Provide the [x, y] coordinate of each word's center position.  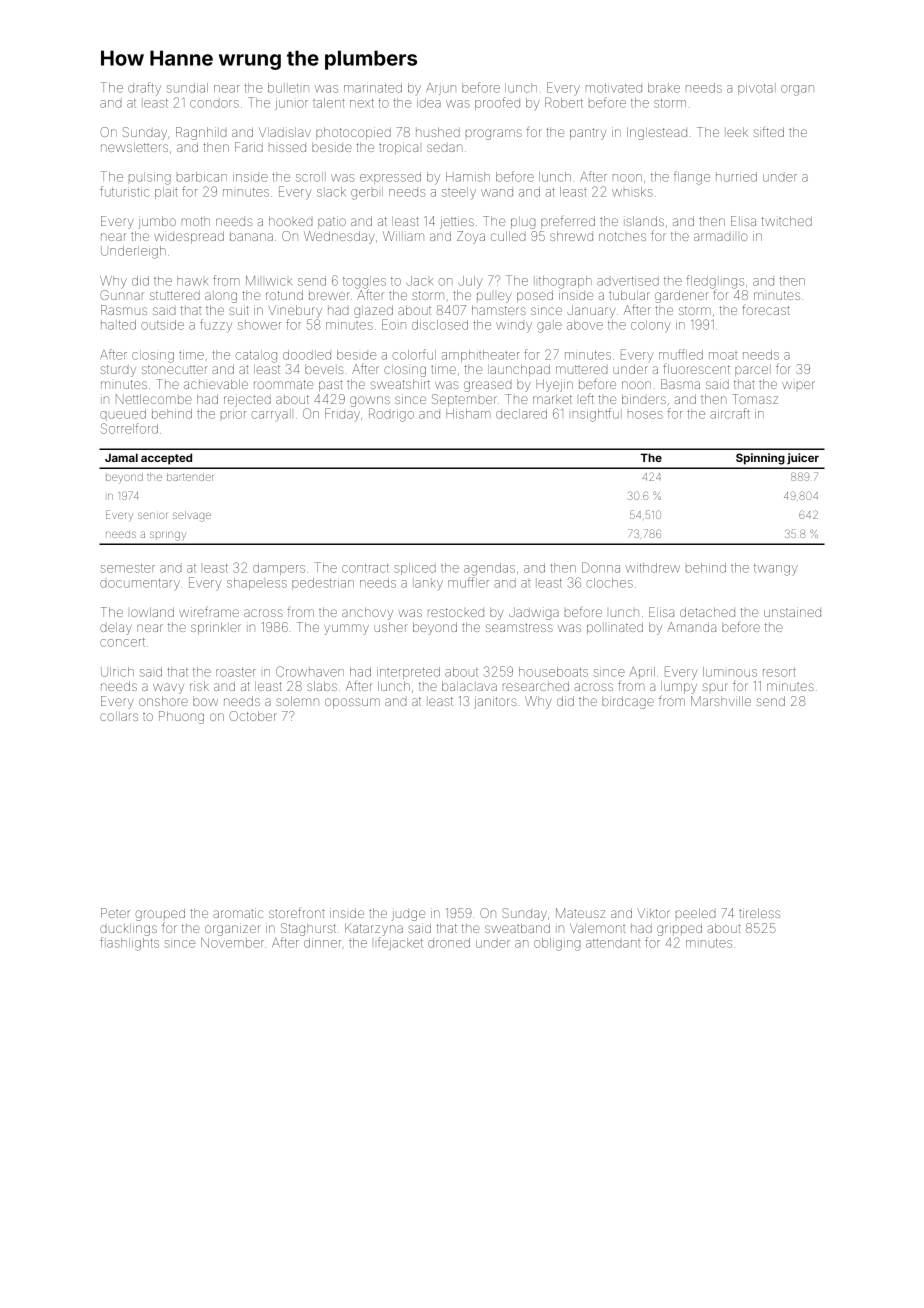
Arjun [441, 89]
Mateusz [580, 913]
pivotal [755, 89]
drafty [144, 89]
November [232, 943]
